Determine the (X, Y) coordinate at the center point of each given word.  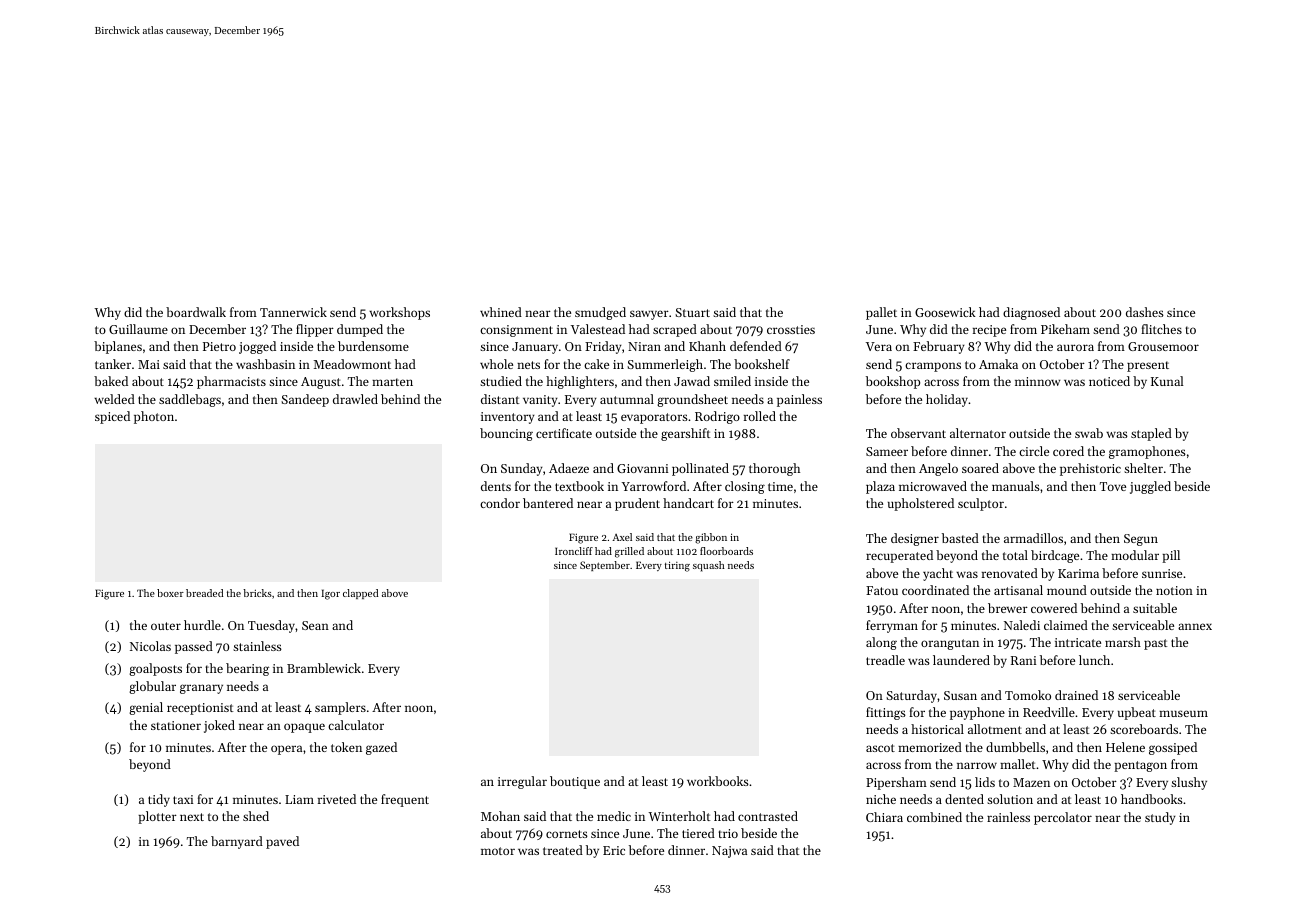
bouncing (506, 434)
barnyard (237, 842)
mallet (1017, 764)
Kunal (1167, 381)
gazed (381, 748)
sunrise (1162, 573)
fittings (886, 713)
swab (1089, 433)
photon (154, 417)
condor (500, 503)
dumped (360, 330)
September (605, 566)
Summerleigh (665, 365)
